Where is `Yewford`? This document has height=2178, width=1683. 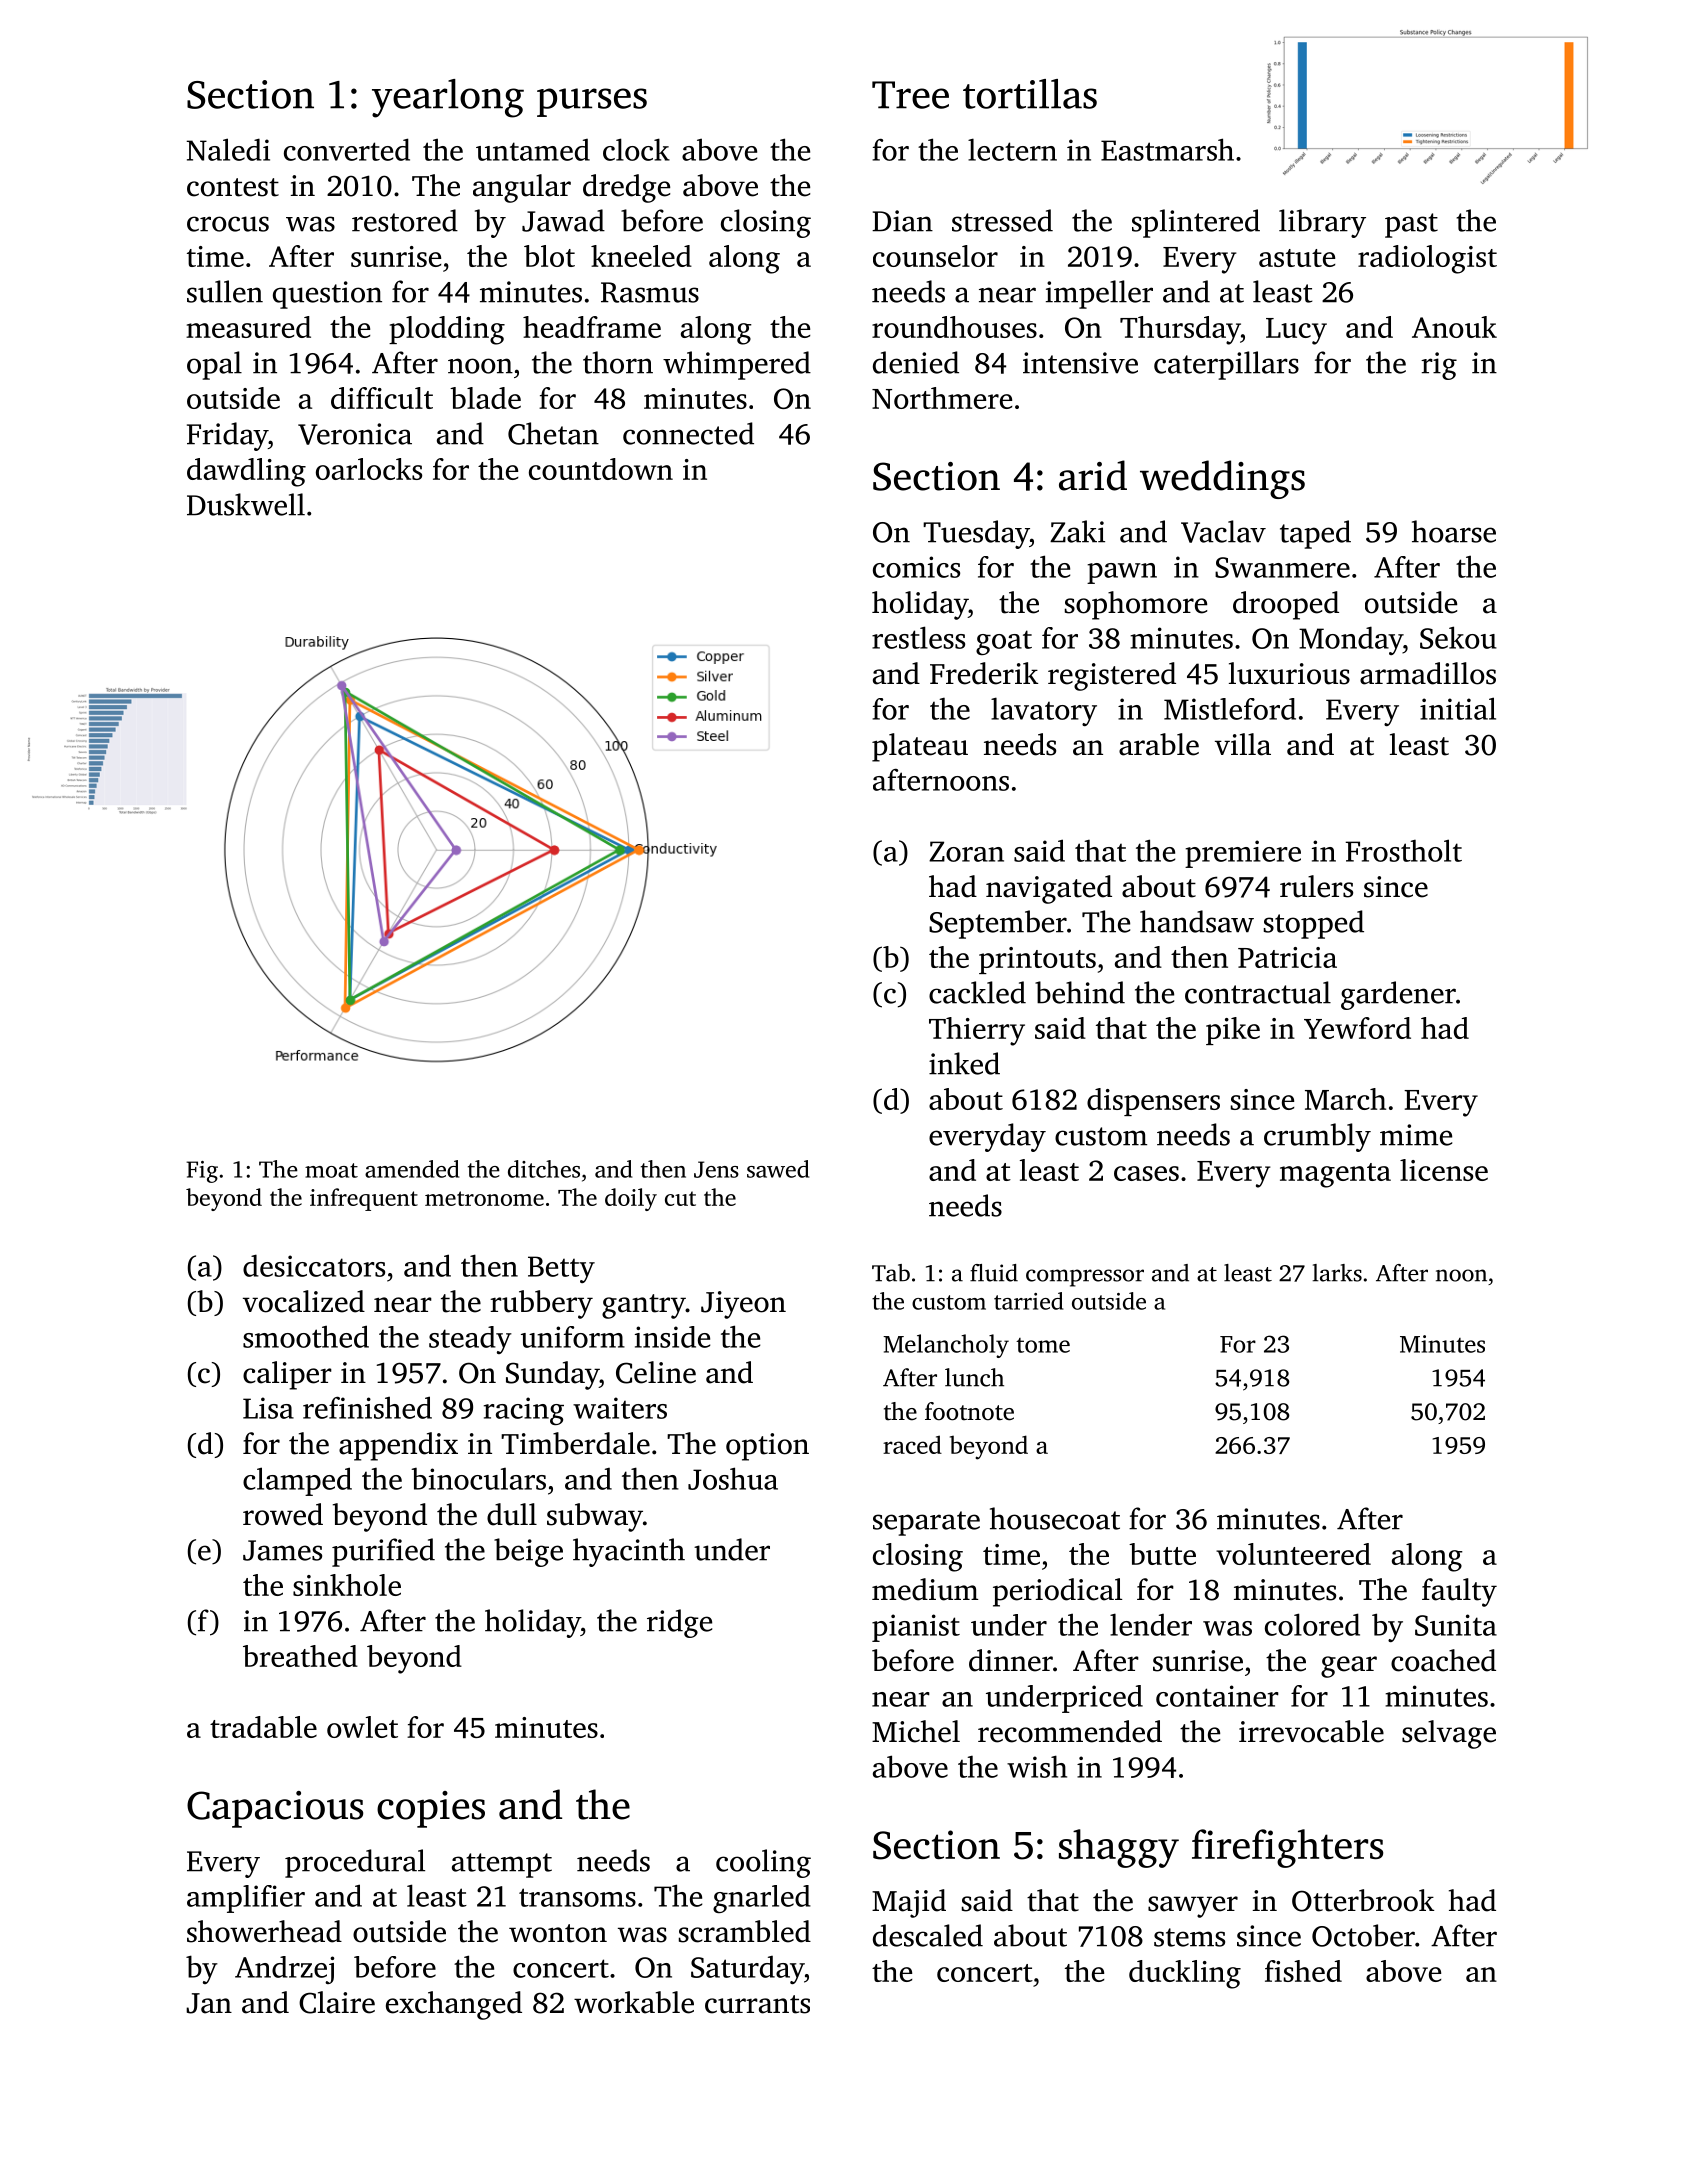
Yewford is located at coordinates (1357, 1028).
